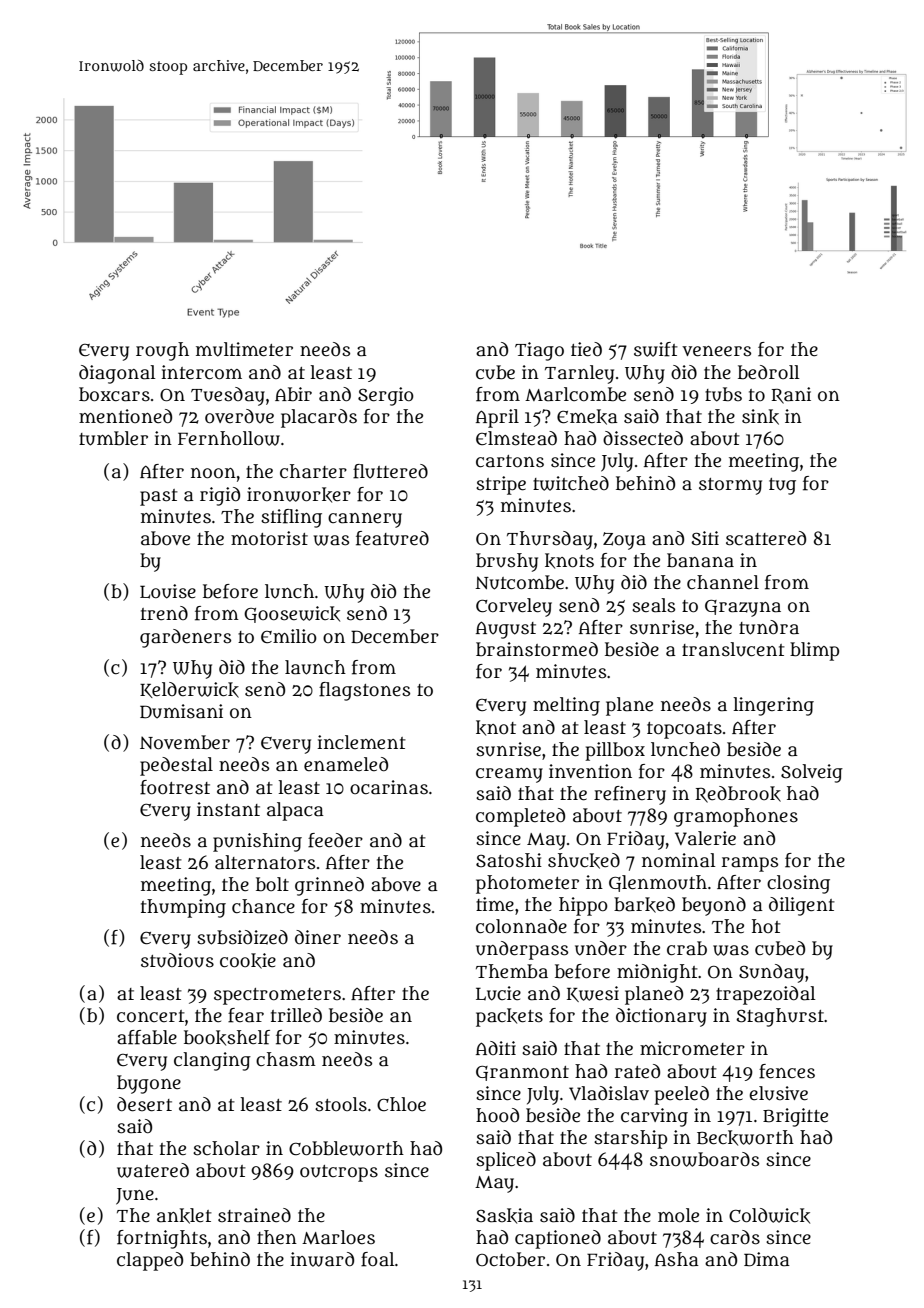  I want to click on starship, so click(630, 1139).
